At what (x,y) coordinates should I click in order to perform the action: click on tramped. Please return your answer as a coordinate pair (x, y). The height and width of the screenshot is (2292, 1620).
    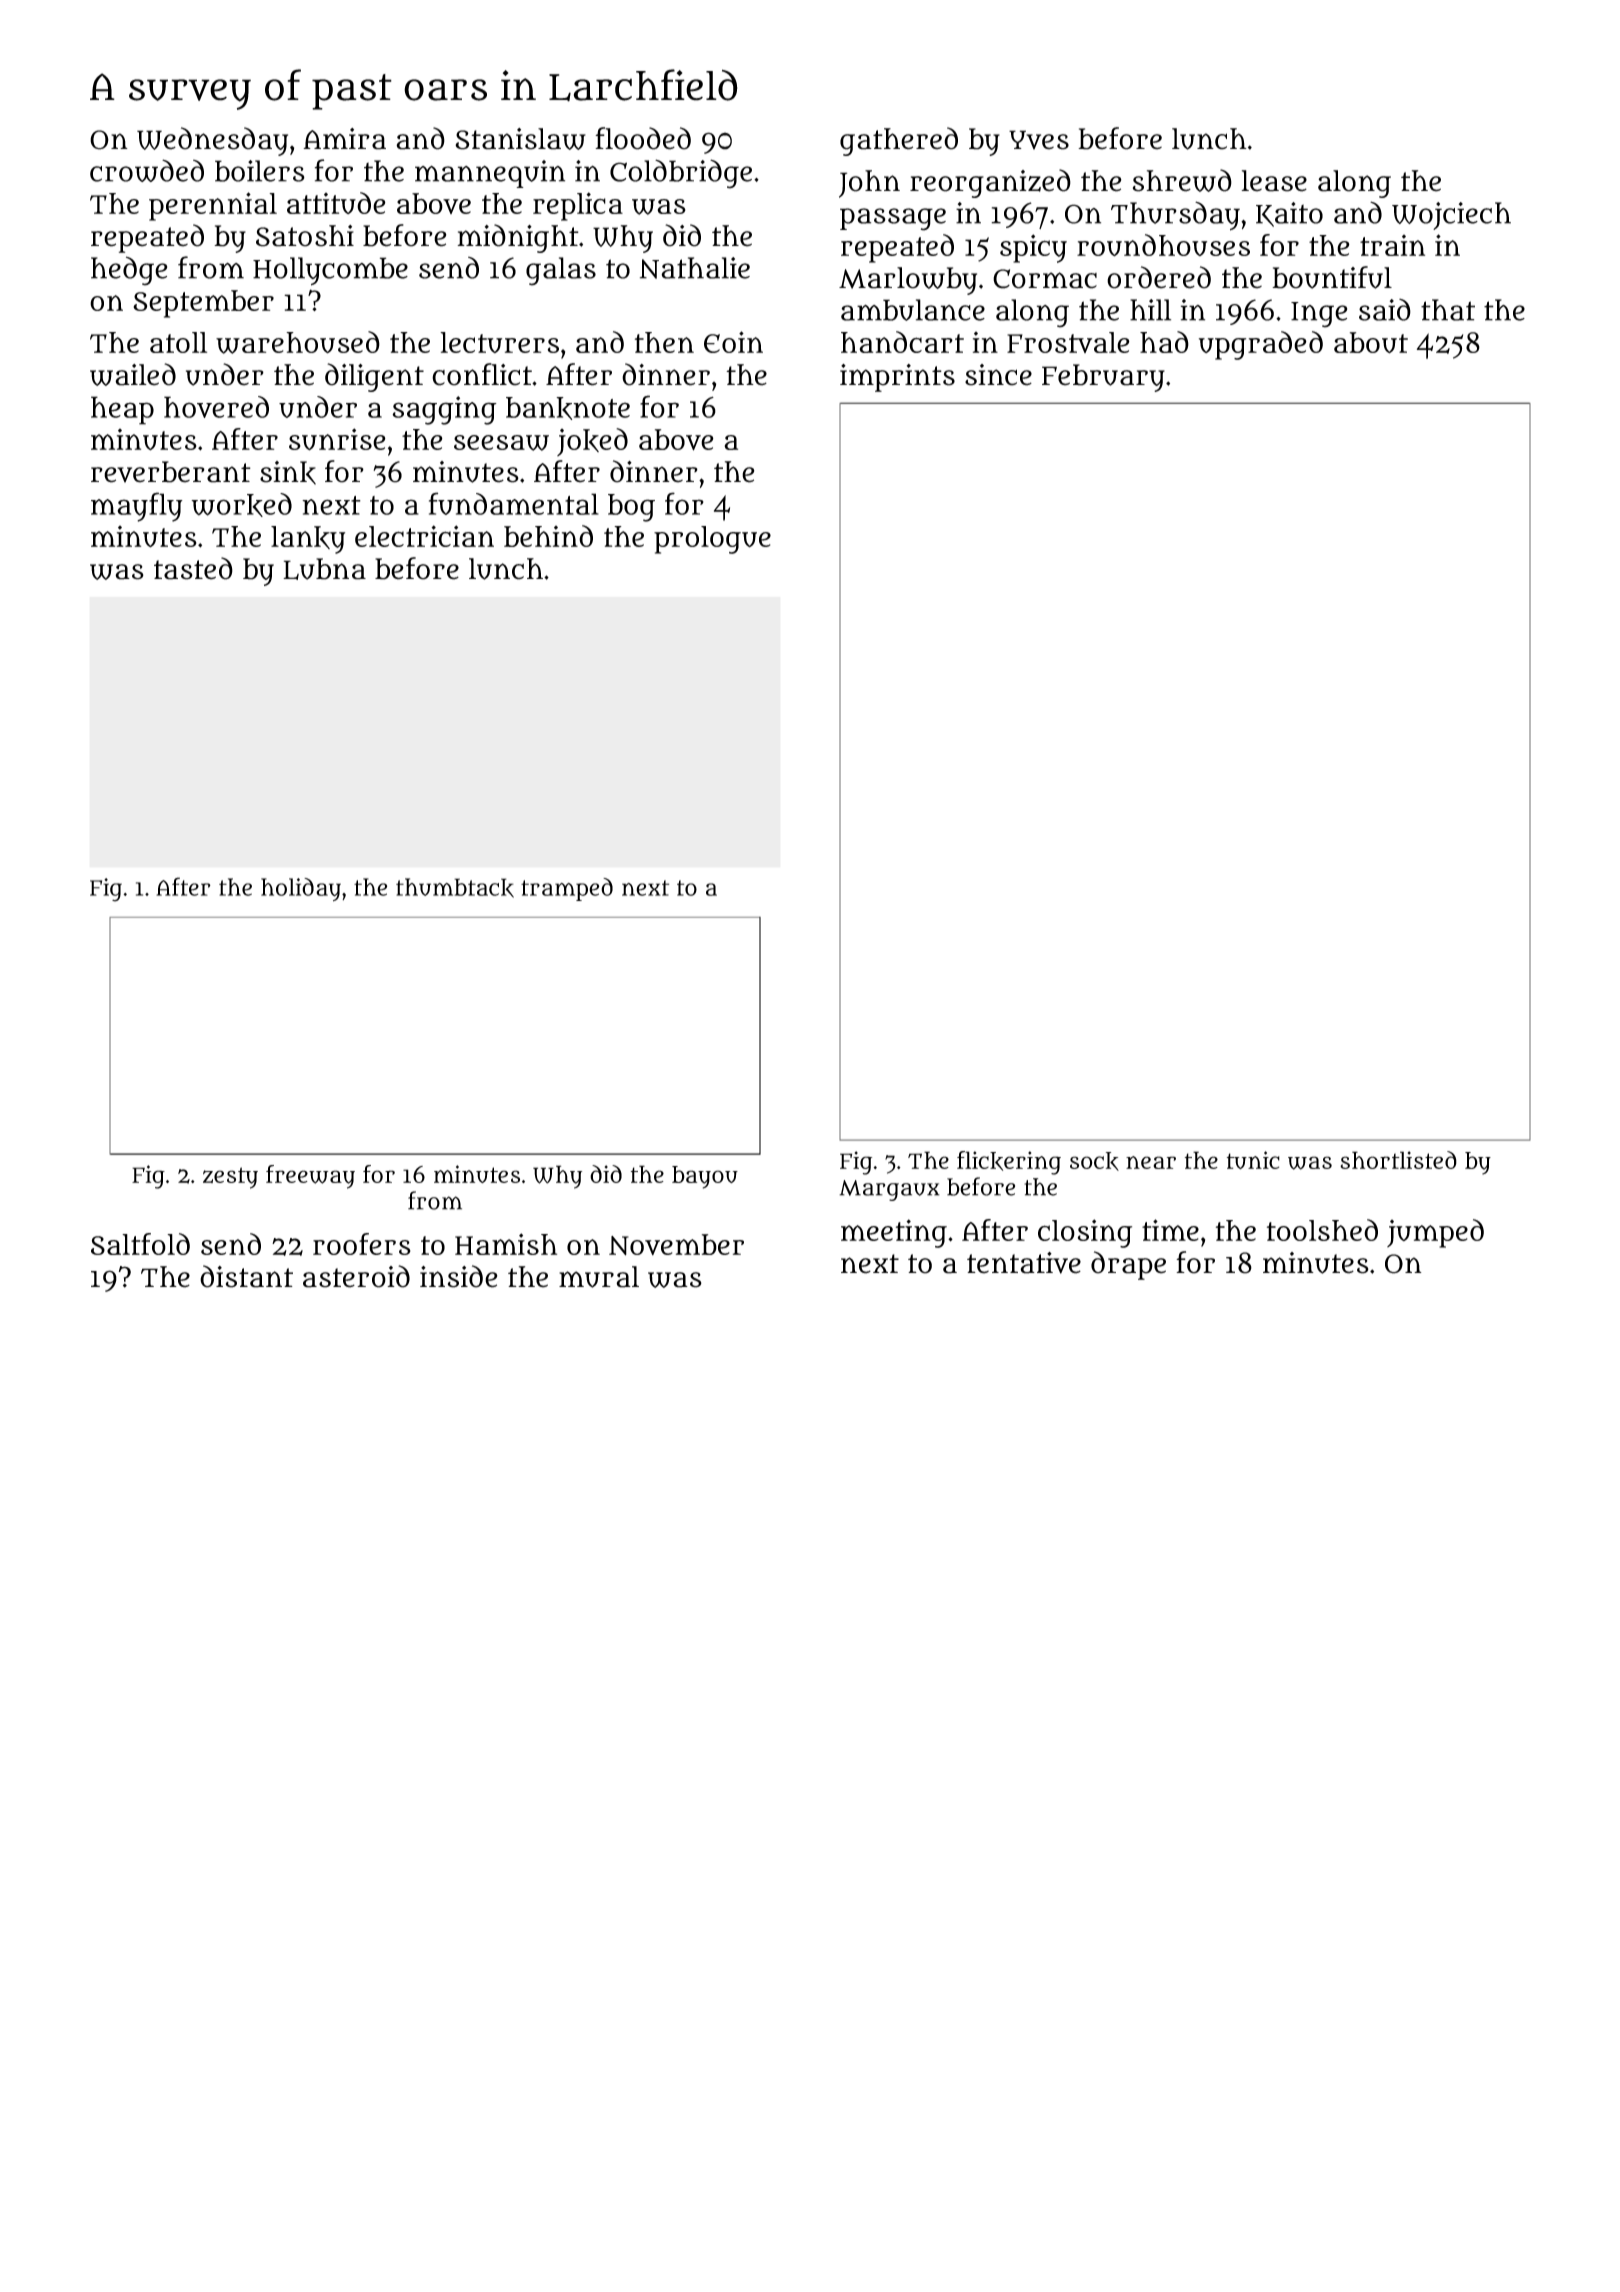
    Looking at the image, I should click on (567, 889).
